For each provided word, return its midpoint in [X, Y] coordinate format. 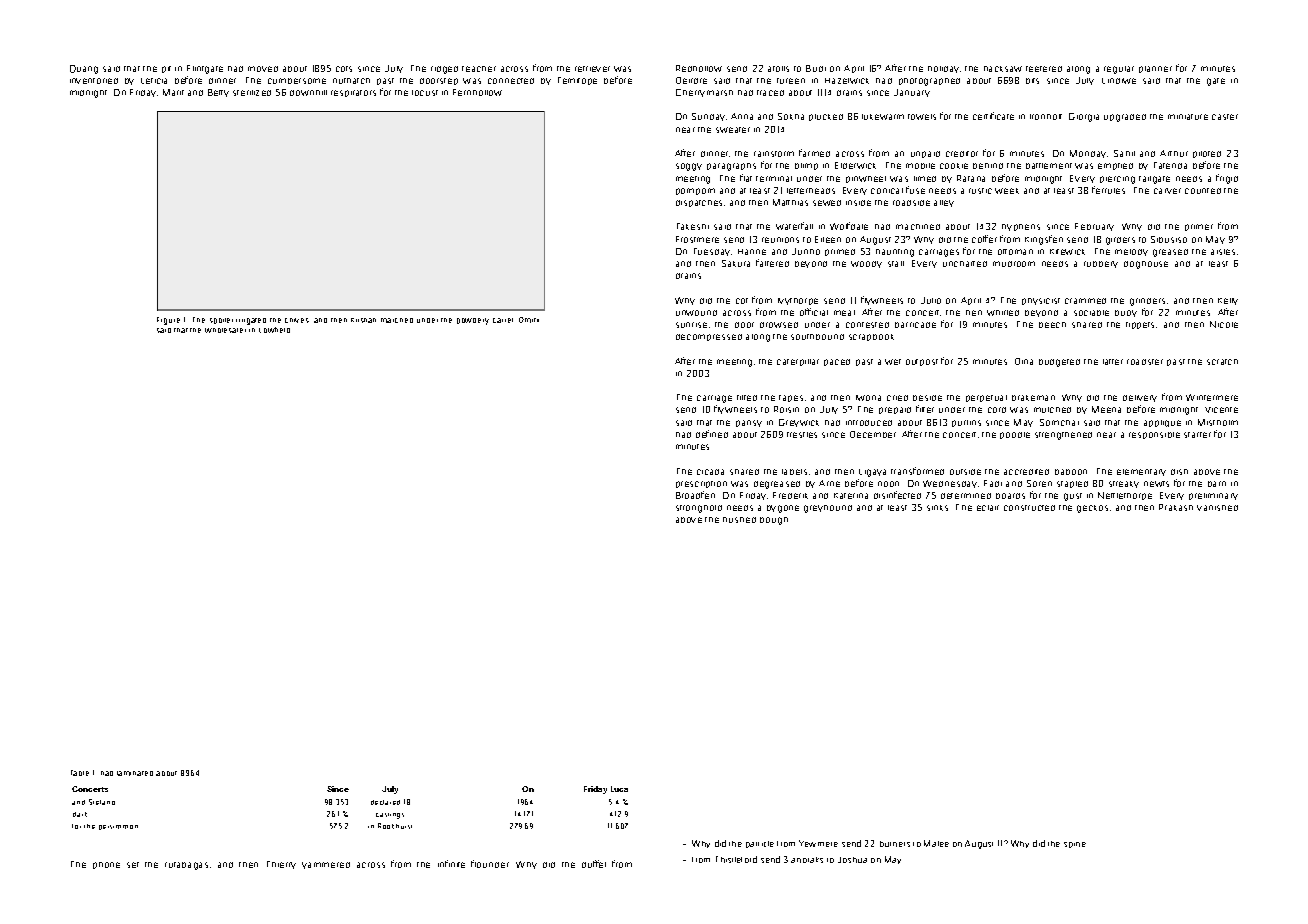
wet [893, 362]
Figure [168, 321]
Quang [84, 69]
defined [712, 434]
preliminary [1213, 496]
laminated [135, 773]
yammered [326, 865]
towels [922, 117]
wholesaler [225, 330]
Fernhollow [477, 92]
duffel [594, 864]
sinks [937, 508]
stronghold [699, 509]
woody [866, 264]
